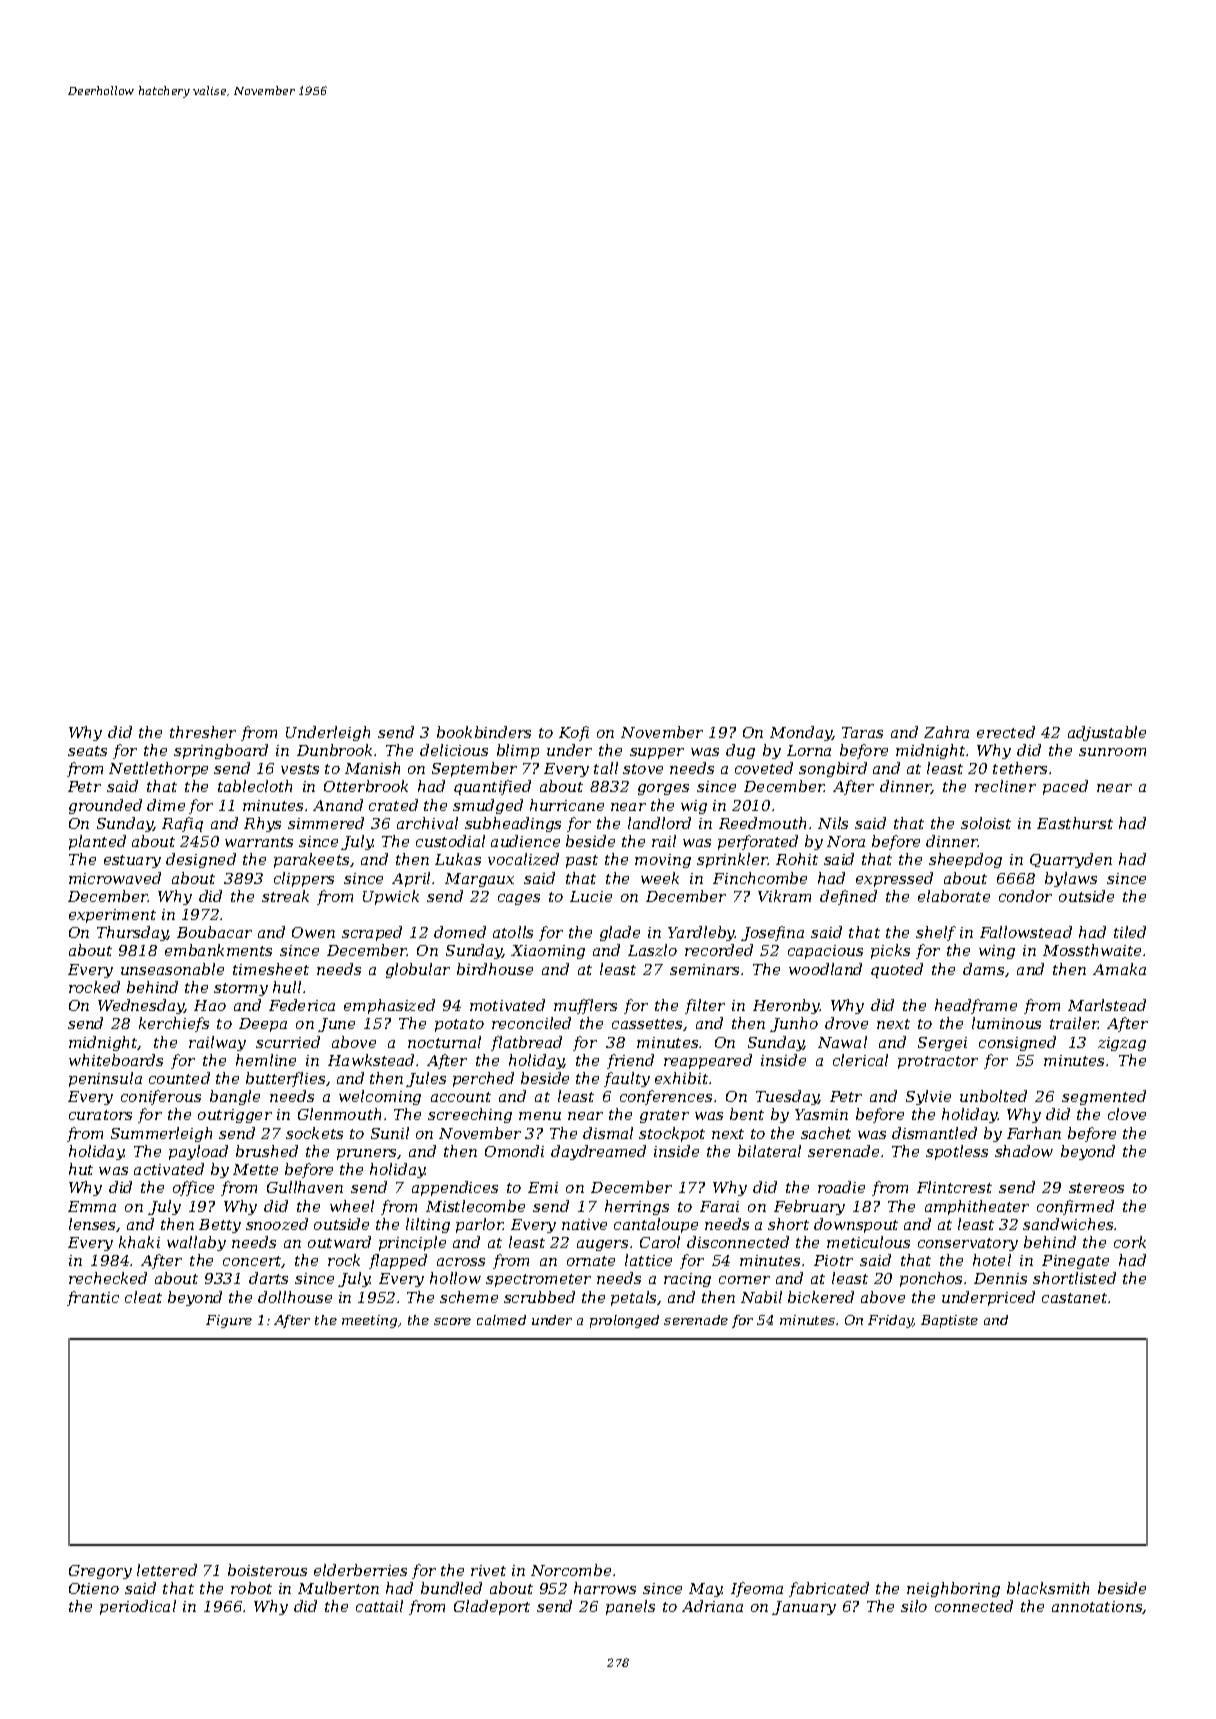  I want to click on herrings, so click(637, 1207).
